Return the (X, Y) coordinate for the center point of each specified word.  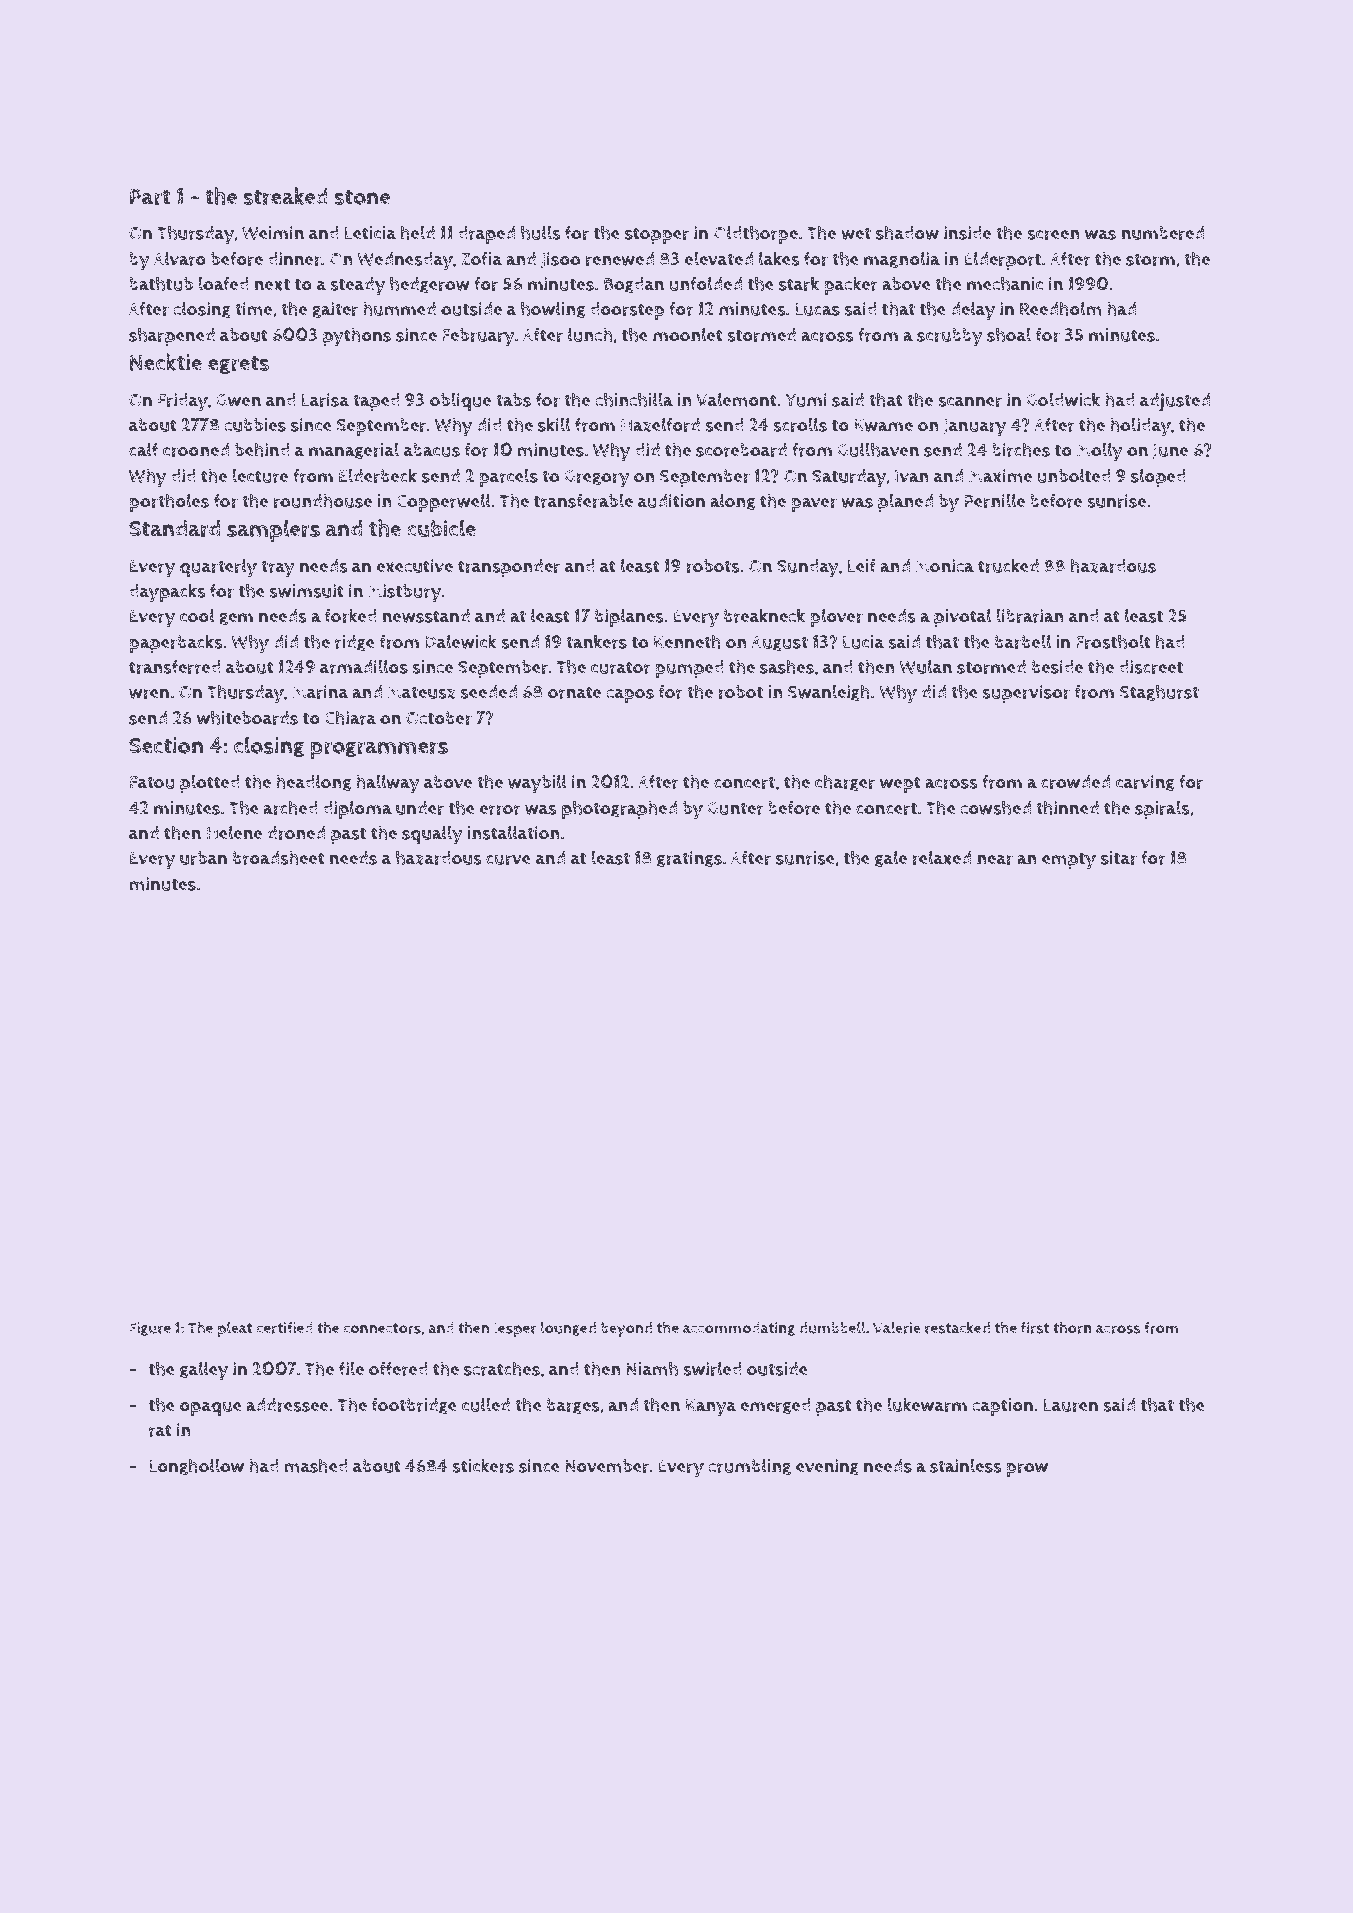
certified (285, 1328)
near (995, 859)
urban (203, 858)
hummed (399, 308)
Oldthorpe (755, 234)
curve (508, 860)
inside (967, 233)
